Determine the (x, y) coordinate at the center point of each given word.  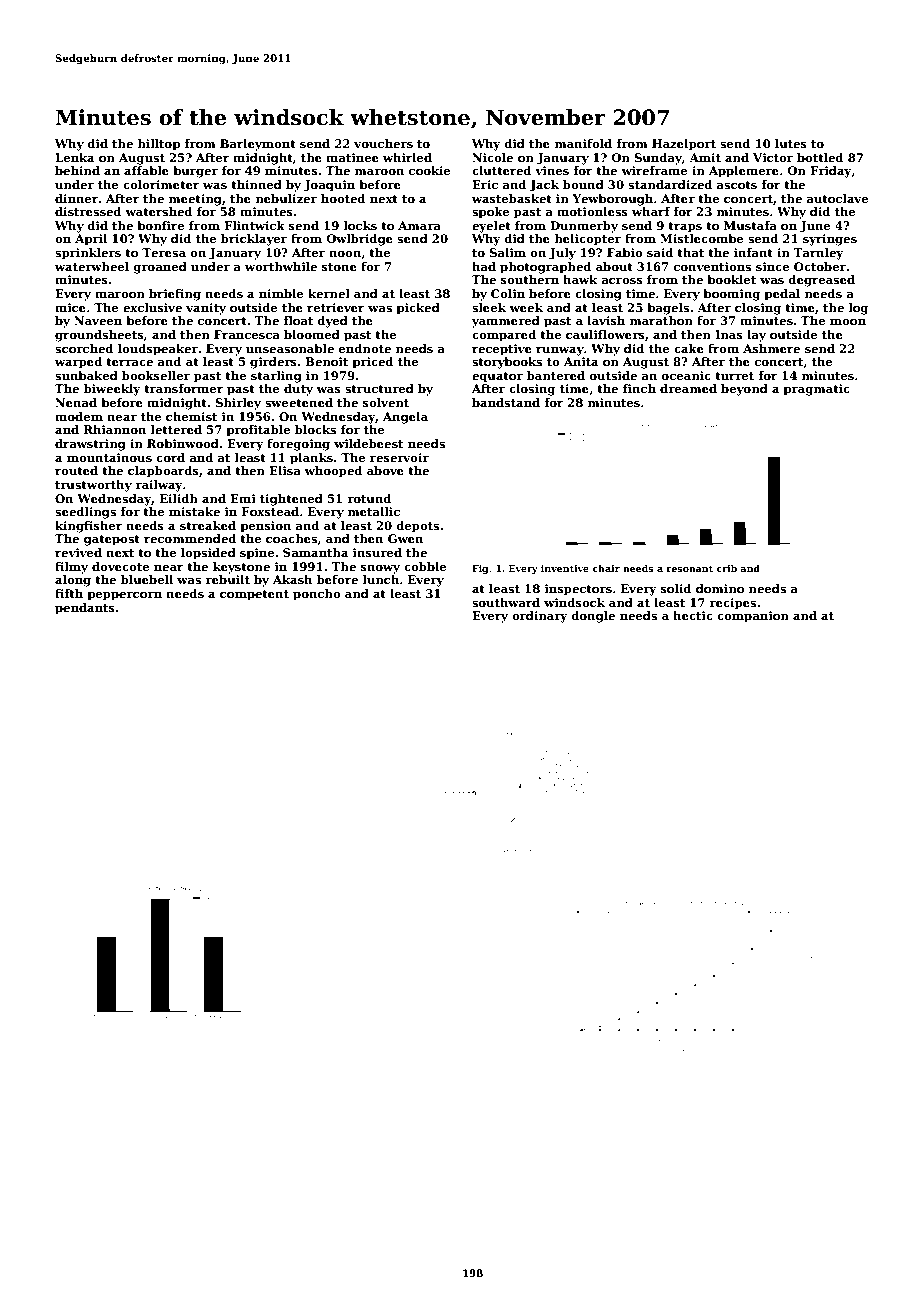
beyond (744, 390)
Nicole (492, 157)
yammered (506, 322)
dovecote (120, 566)
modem (79, 416)
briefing (175, 295)
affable (146, 170)
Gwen (405, 538)
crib (726, 568)
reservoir (399, 457)
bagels (668, 309)
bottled (820, 157)
